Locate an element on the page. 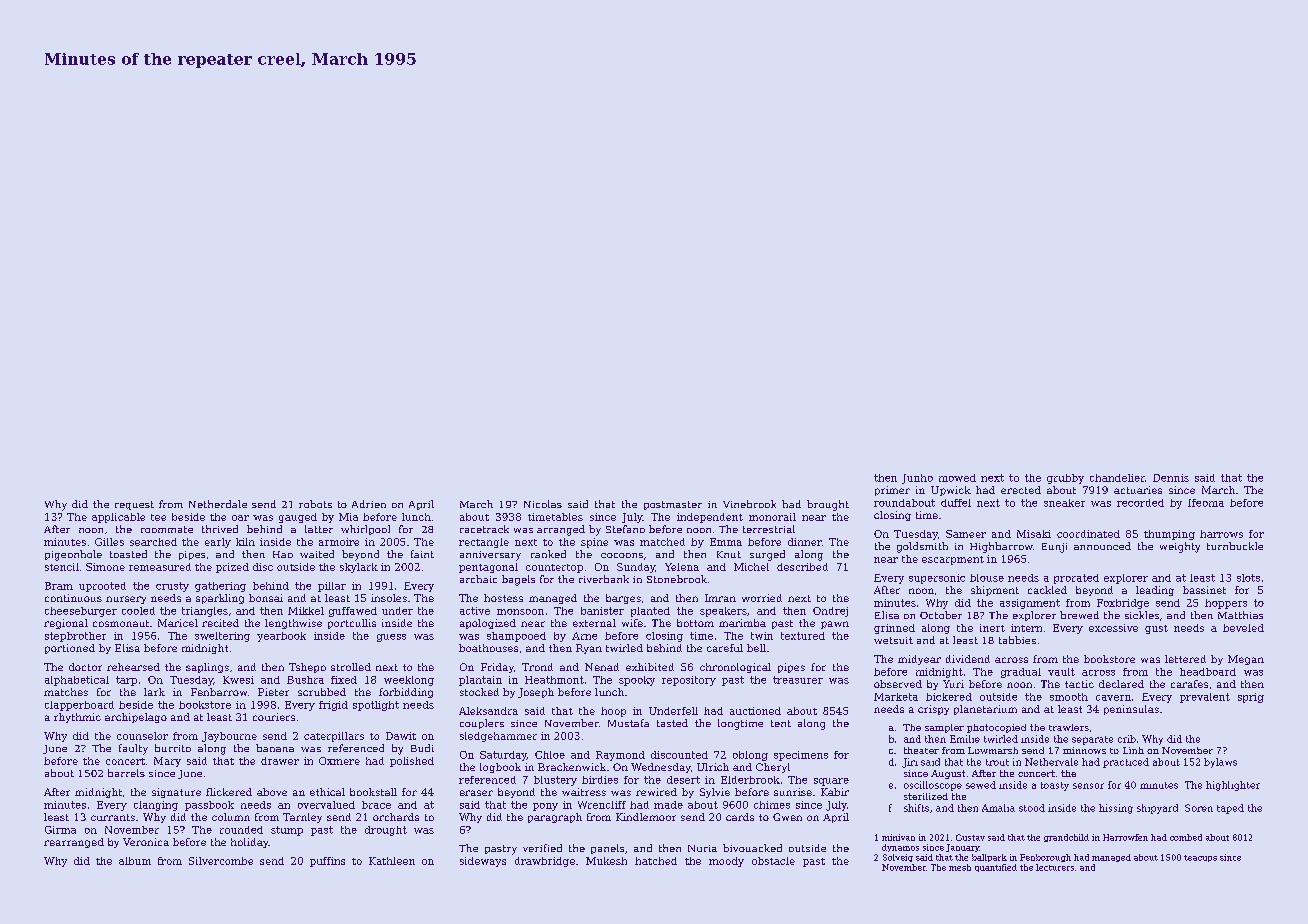  Harrowfen is located at coordinates (1125, 837).
